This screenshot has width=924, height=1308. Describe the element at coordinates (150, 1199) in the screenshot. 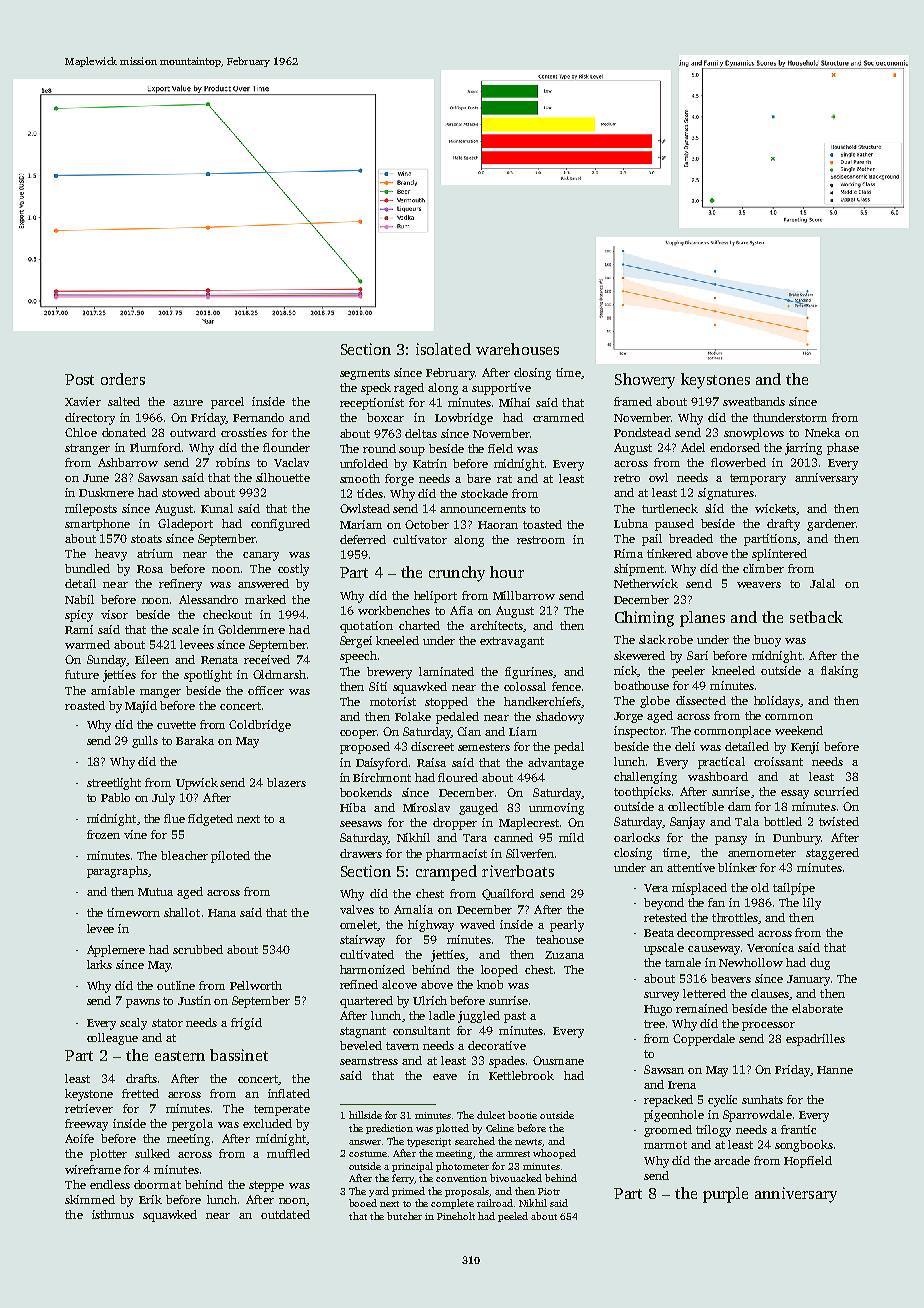

I see `Erik` at that location.
